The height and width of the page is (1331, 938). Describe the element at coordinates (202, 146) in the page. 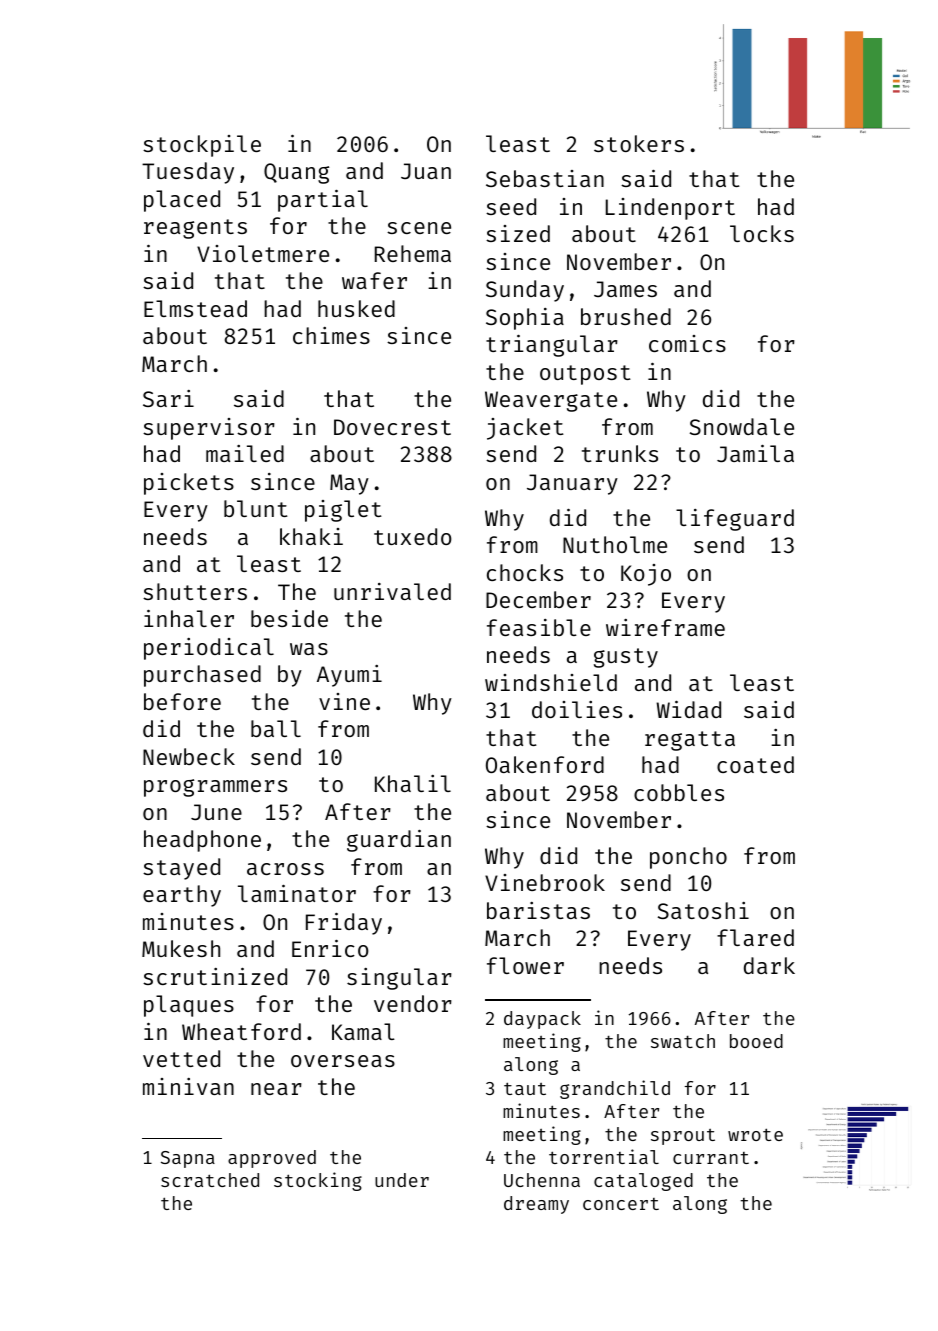

I see `stockpile` at that location.
